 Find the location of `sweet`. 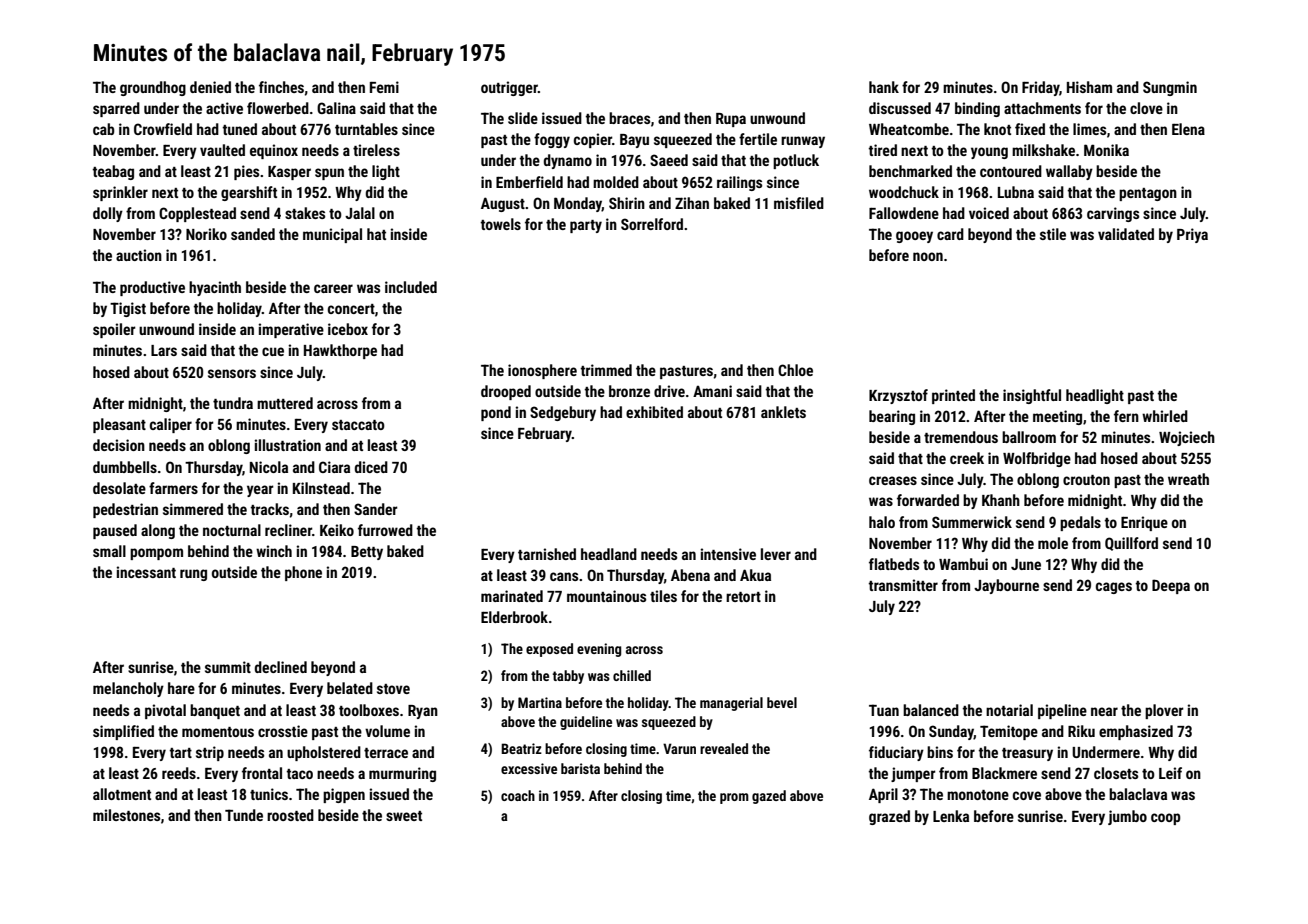

sweet is located at coordinates (404, 816).
